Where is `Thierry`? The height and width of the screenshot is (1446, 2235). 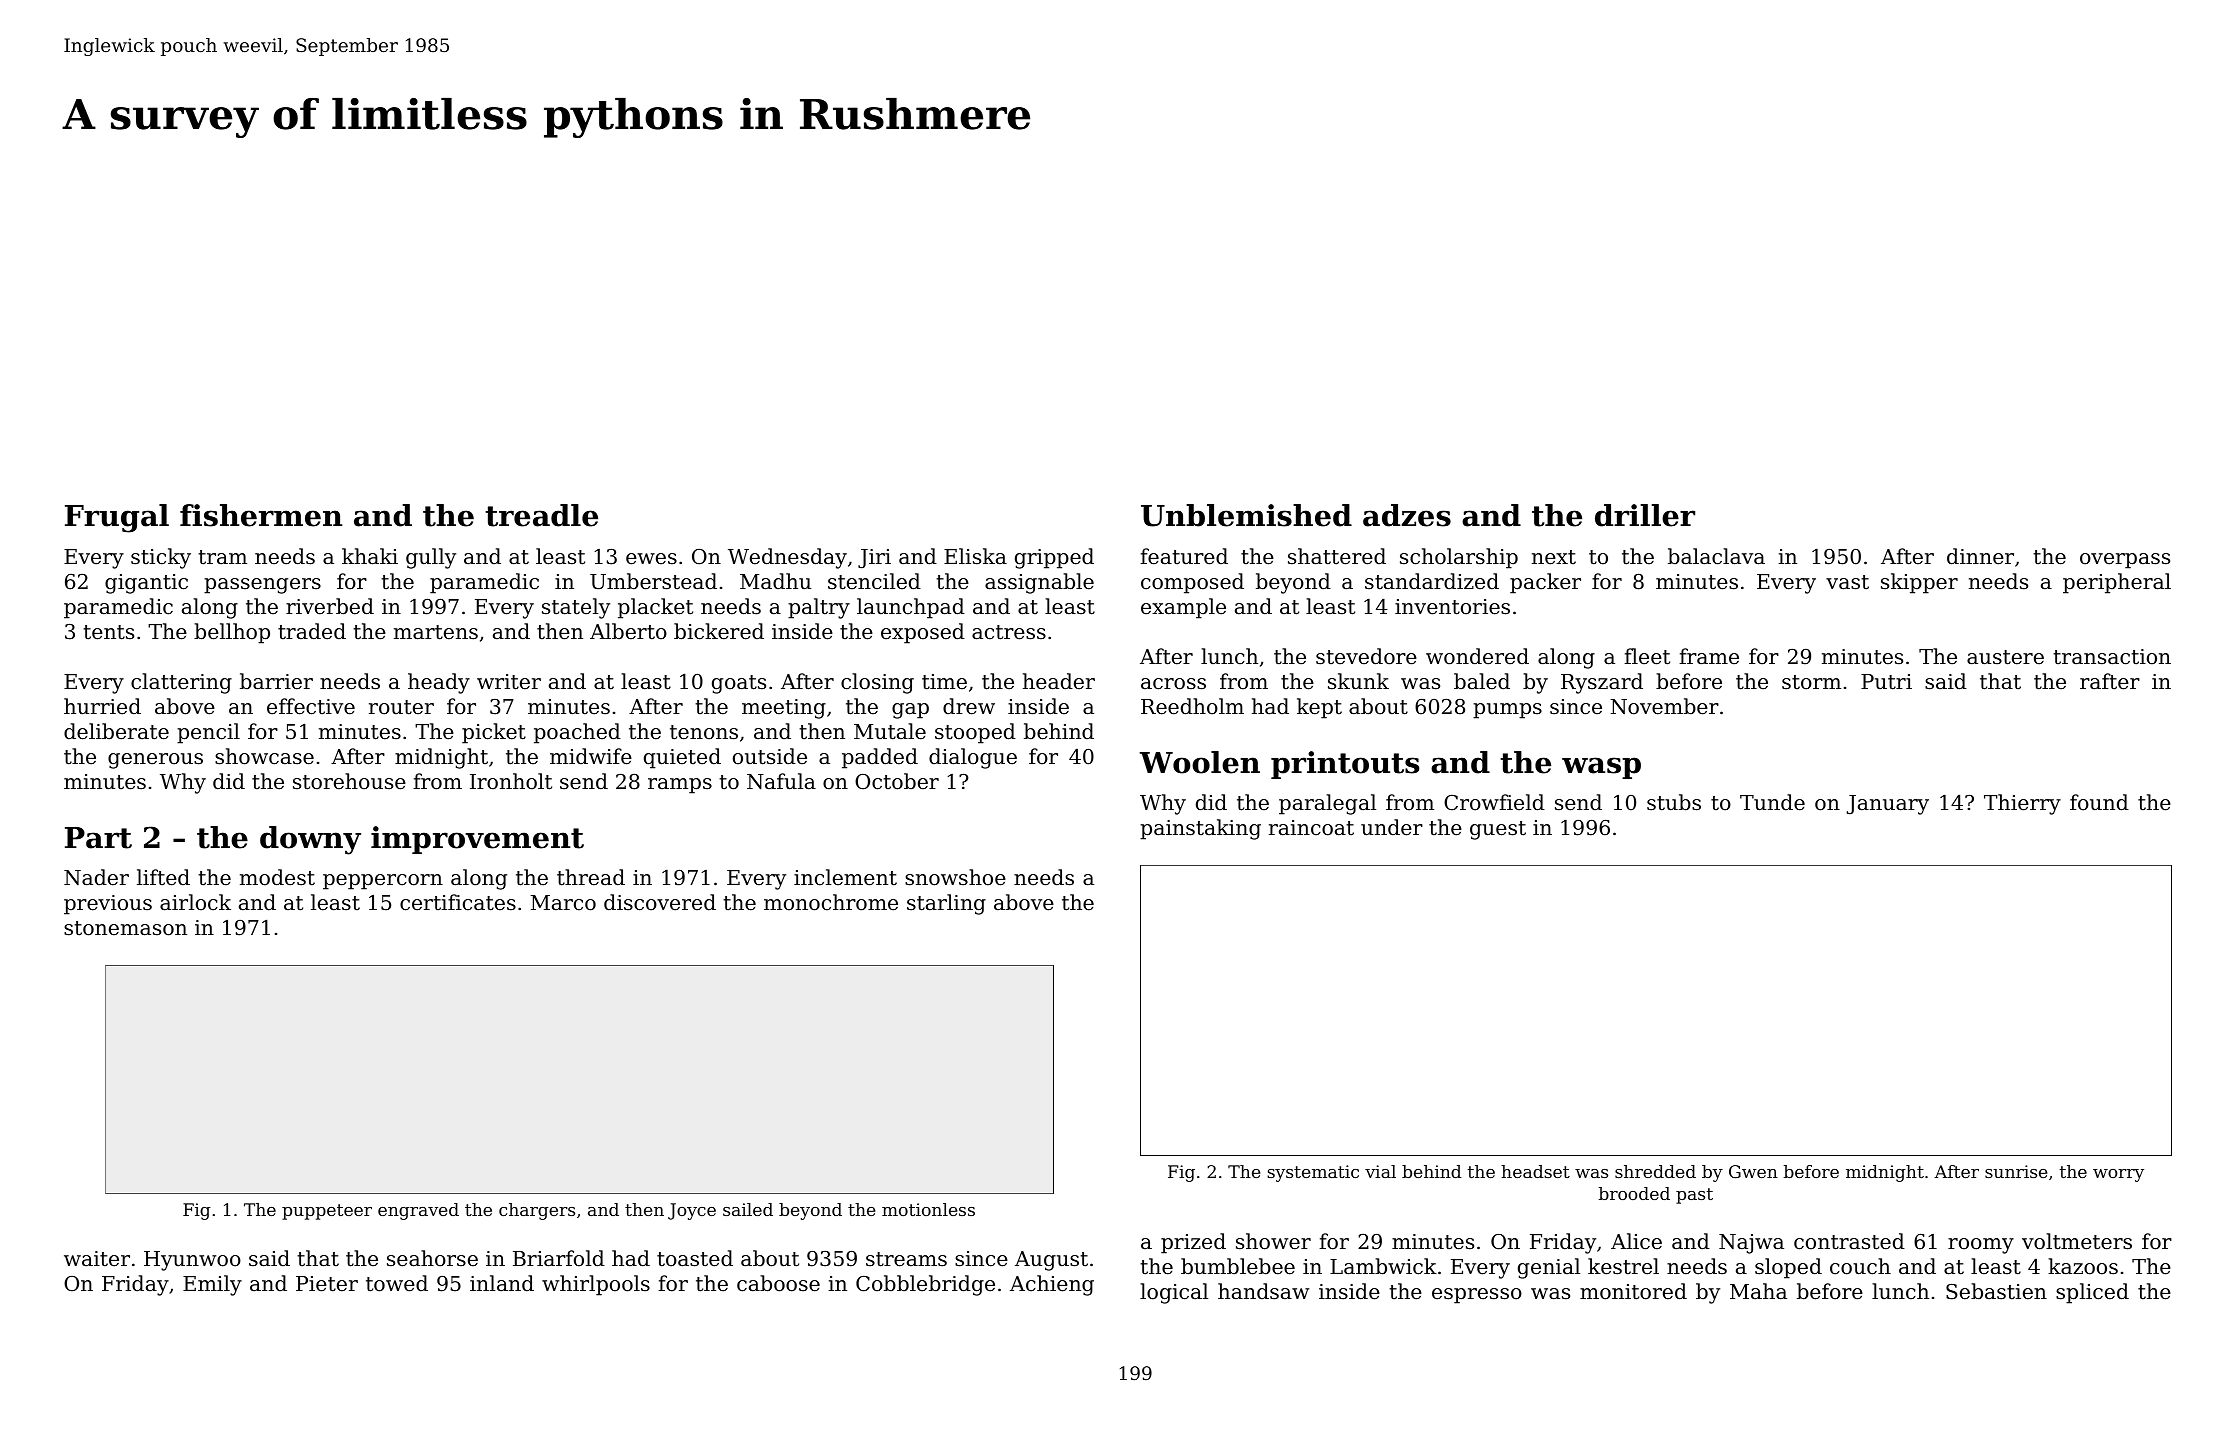
Thierry is located at coordinates (2022, 804).
